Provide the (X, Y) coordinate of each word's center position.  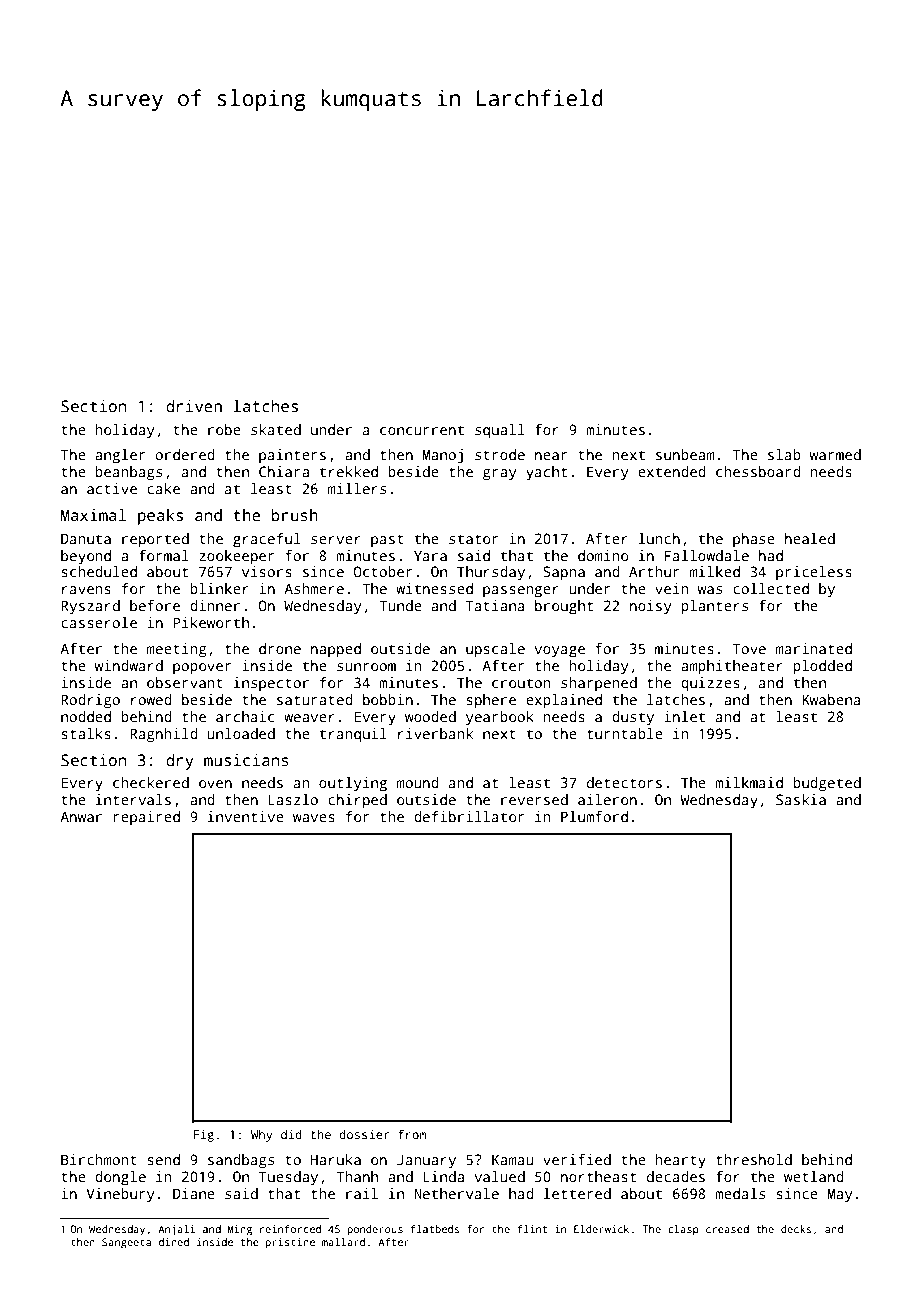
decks (796, 1229)
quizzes (710, 684)
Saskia (801, 799)
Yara (430, 555)
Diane (194, 1193)
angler (120, 456)
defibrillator (469, 816)
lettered (577, 1193)
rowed (151, 699)
